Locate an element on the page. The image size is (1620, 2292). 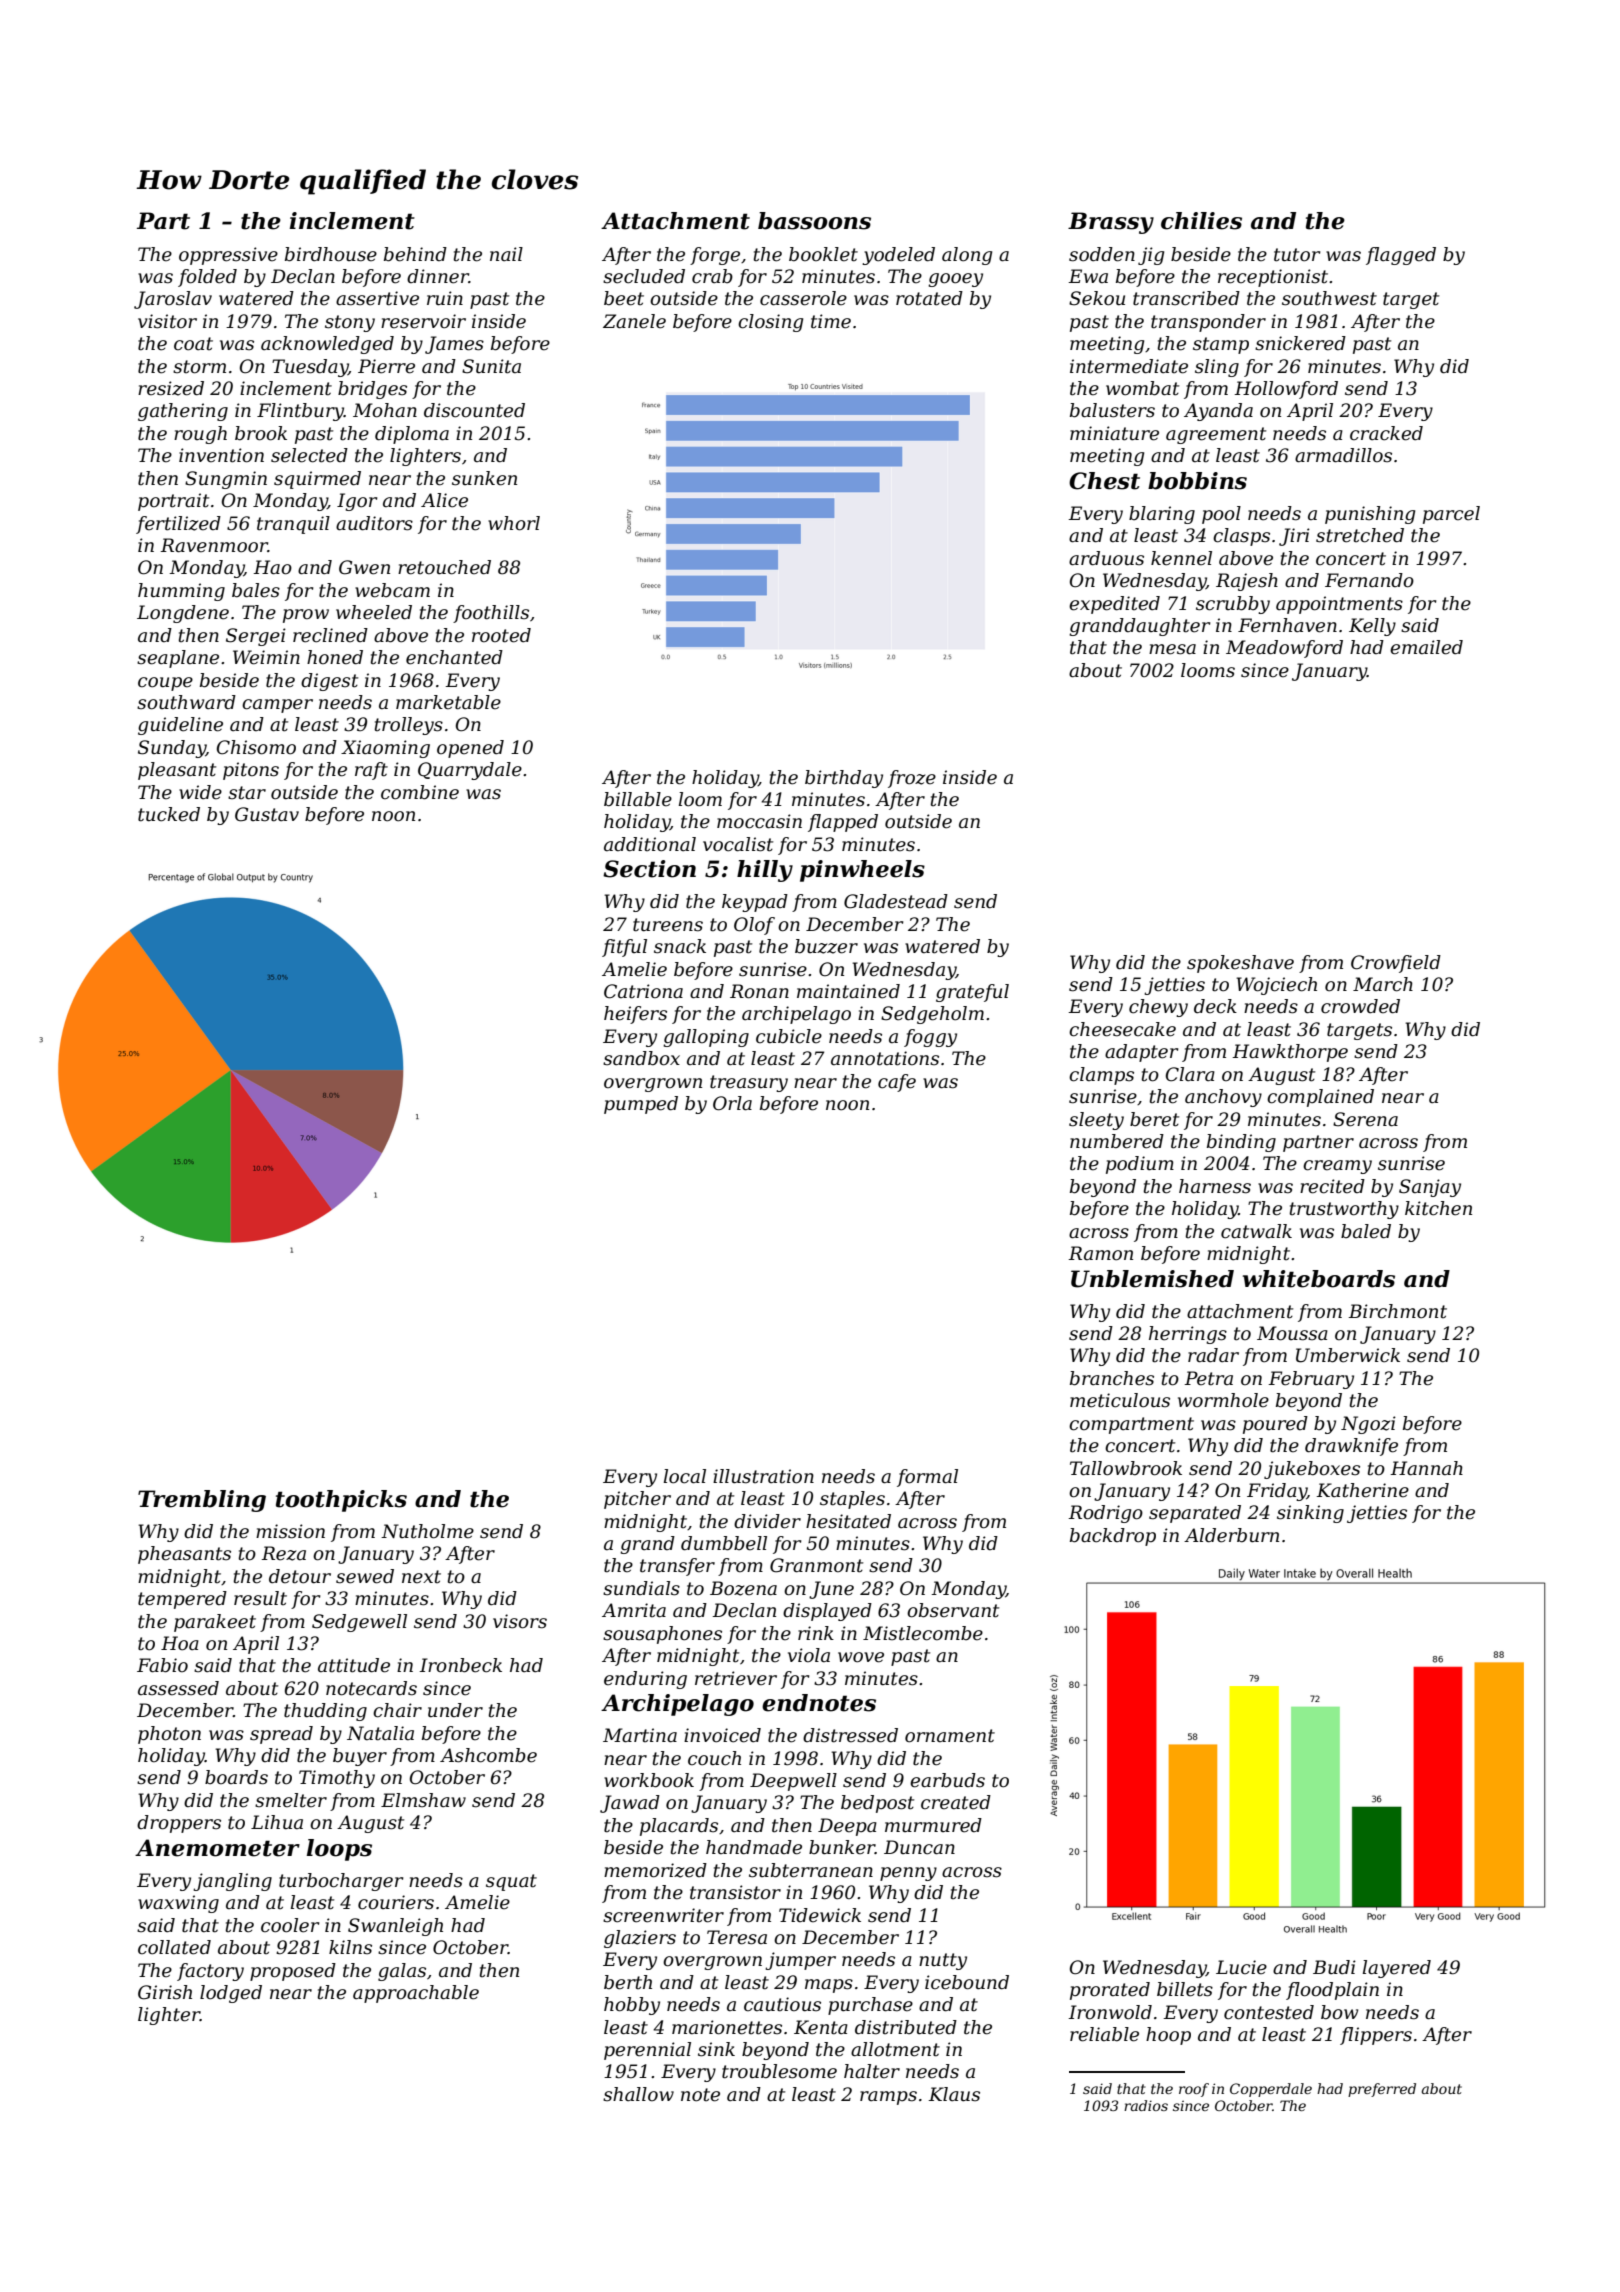
Hoa is located at coordinates (180, 1643).
